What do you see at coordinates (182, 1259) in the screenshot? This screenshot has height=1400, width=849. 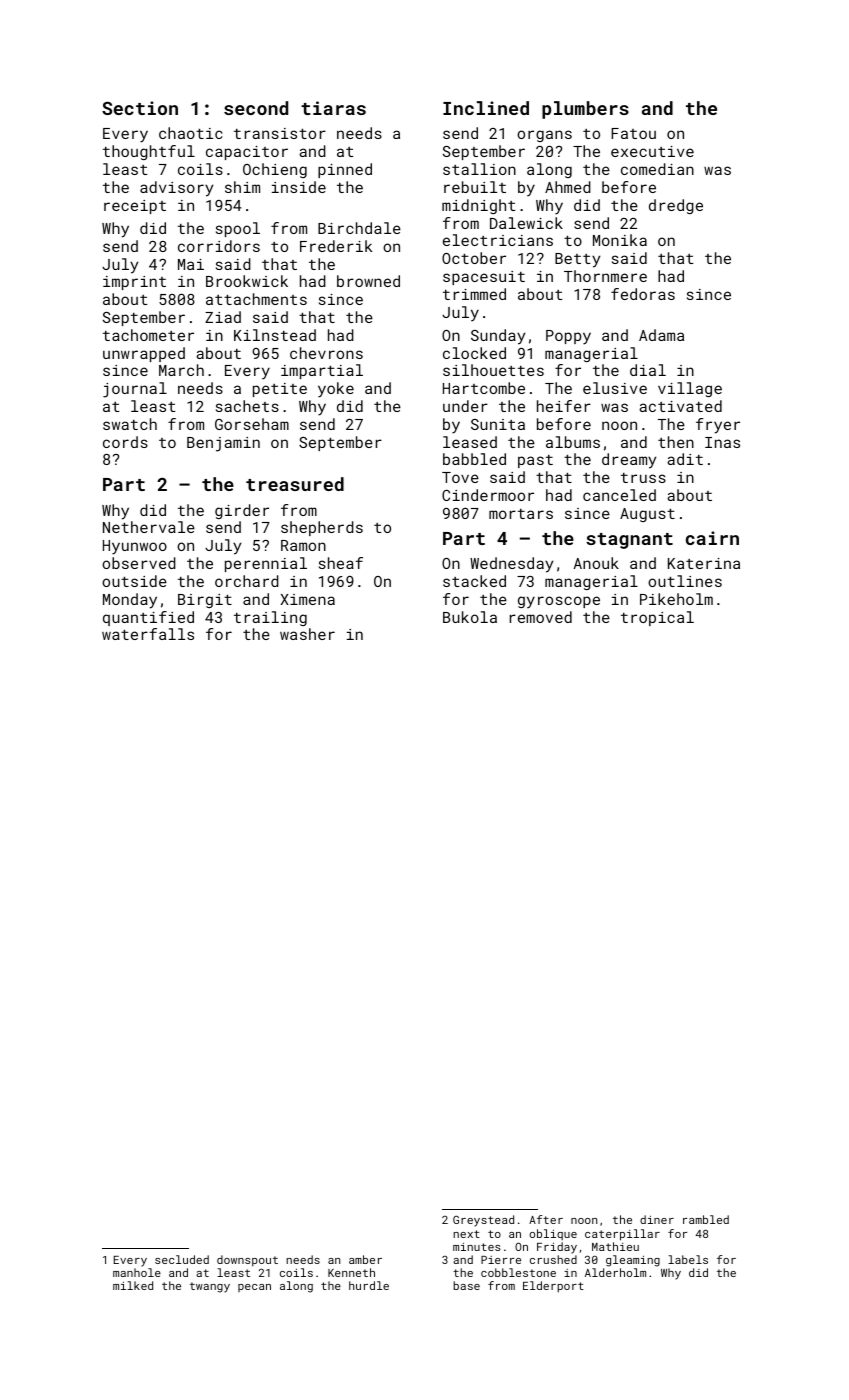 I see `secluded` at bounding box center [182, 1259].
